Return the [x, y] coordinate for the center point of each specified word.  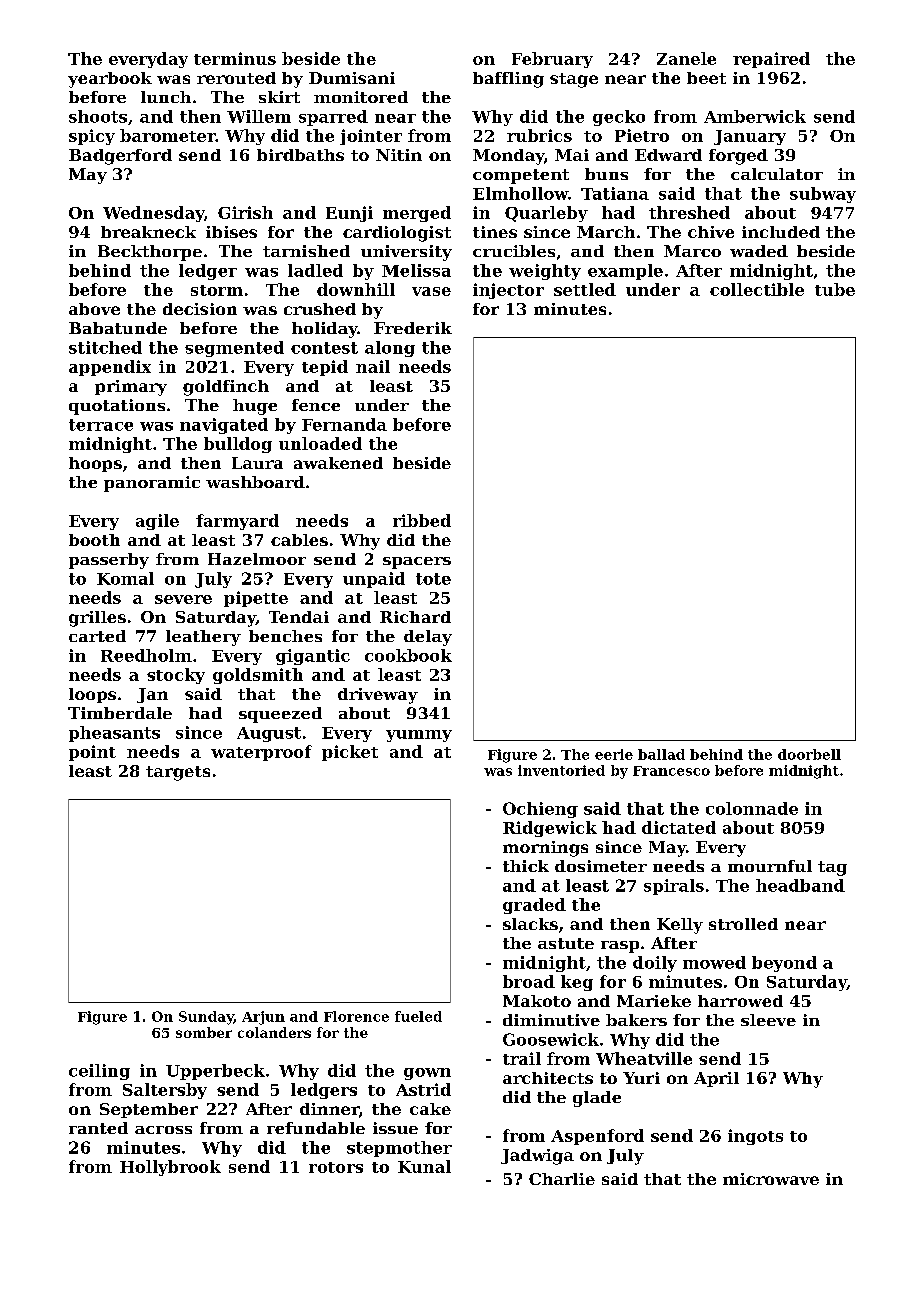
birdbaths [300, 155]
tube [835, 289]
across [163, 1130]
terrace [101, 425]
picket [350, 753]
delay [428, 638]
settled [585, 289]
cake [430, 1109]
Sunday [206, 1018]
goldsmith [258, 676]
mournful [770, 866]
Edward [668, 155]
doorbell [809, 754]
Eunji [349, 214]
